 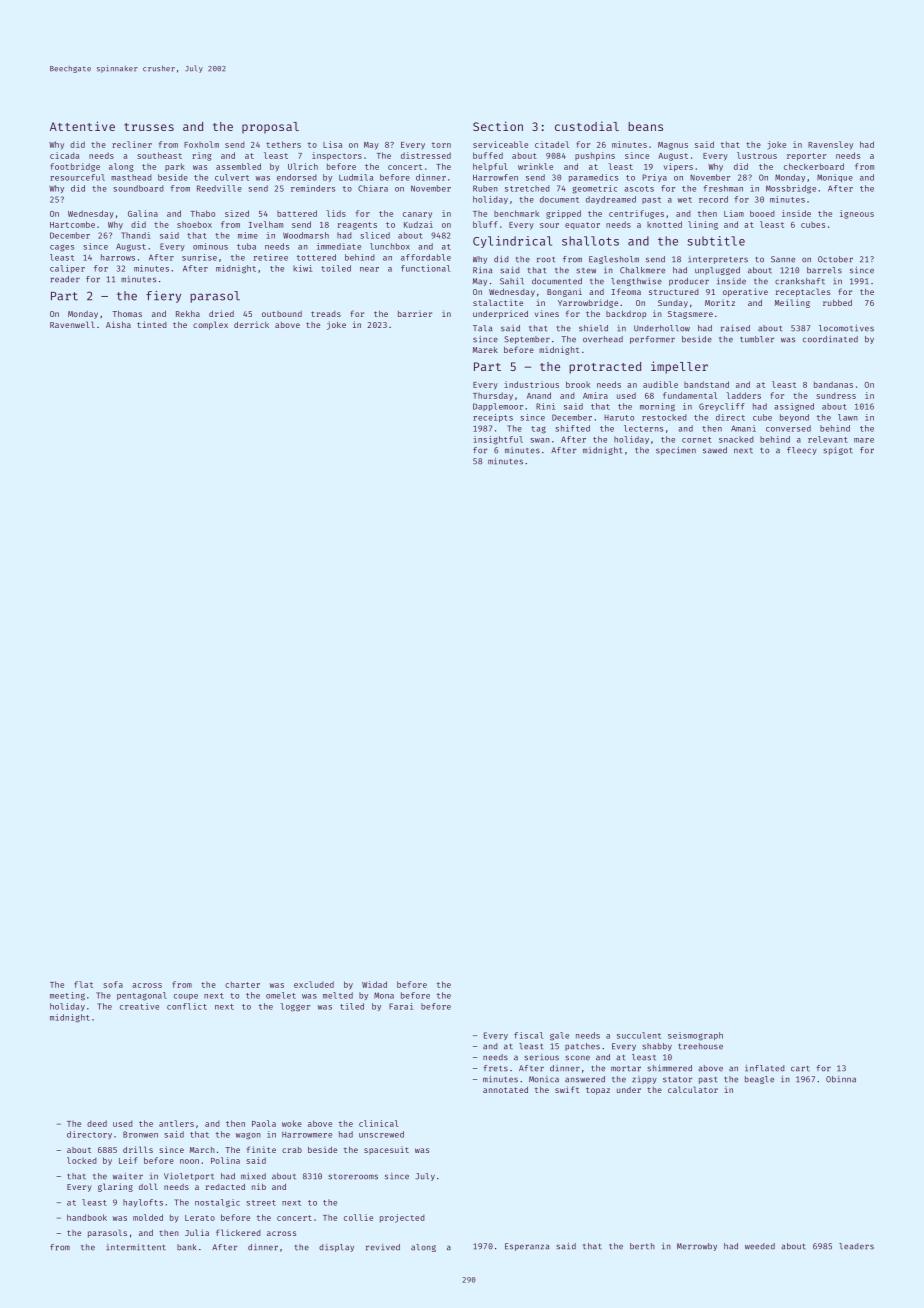 I want to click on Attentive, so click(x=82, y=126).
